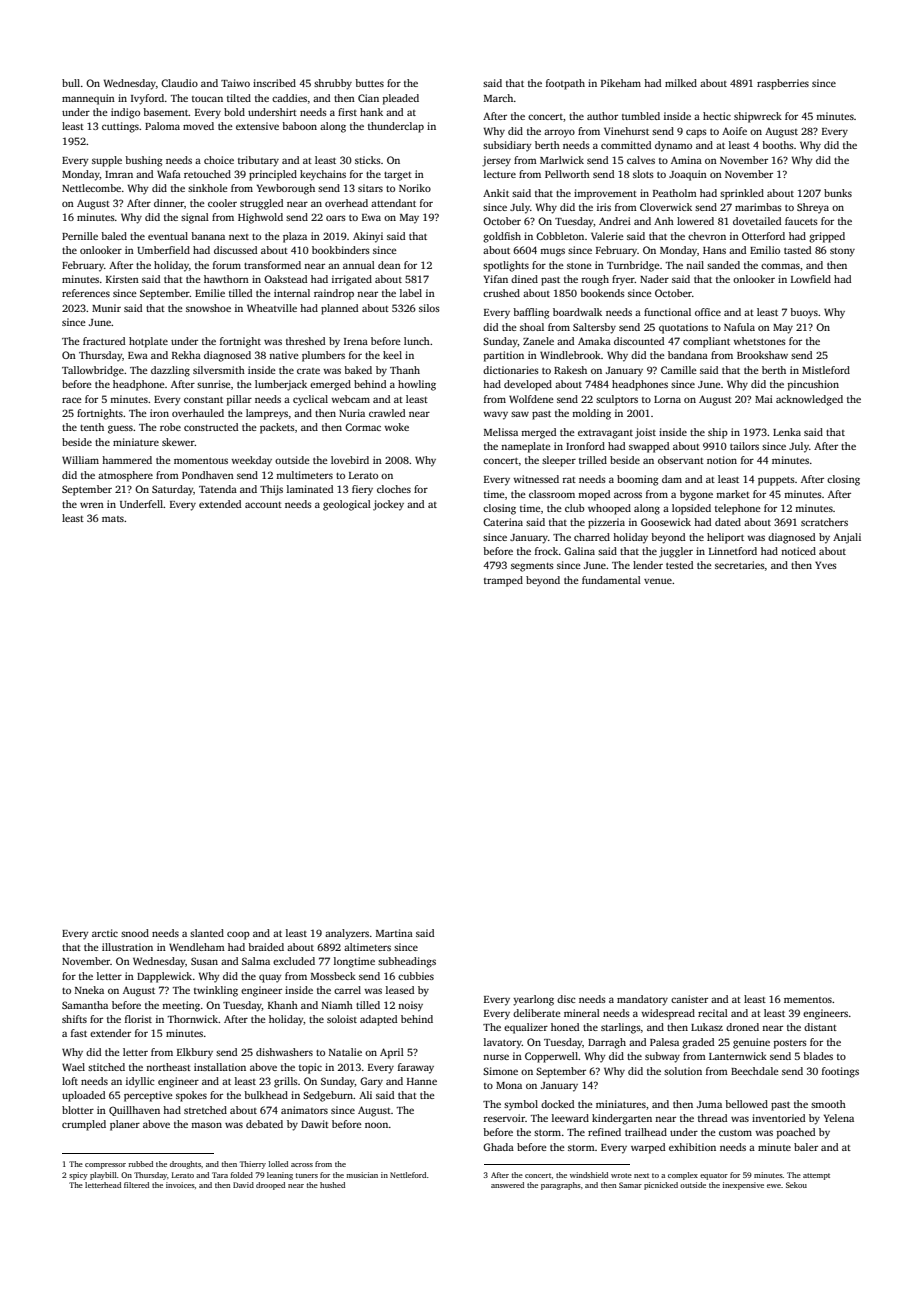 The image size is (924, 1314). I want to click on installation, so click(220, 1067).
